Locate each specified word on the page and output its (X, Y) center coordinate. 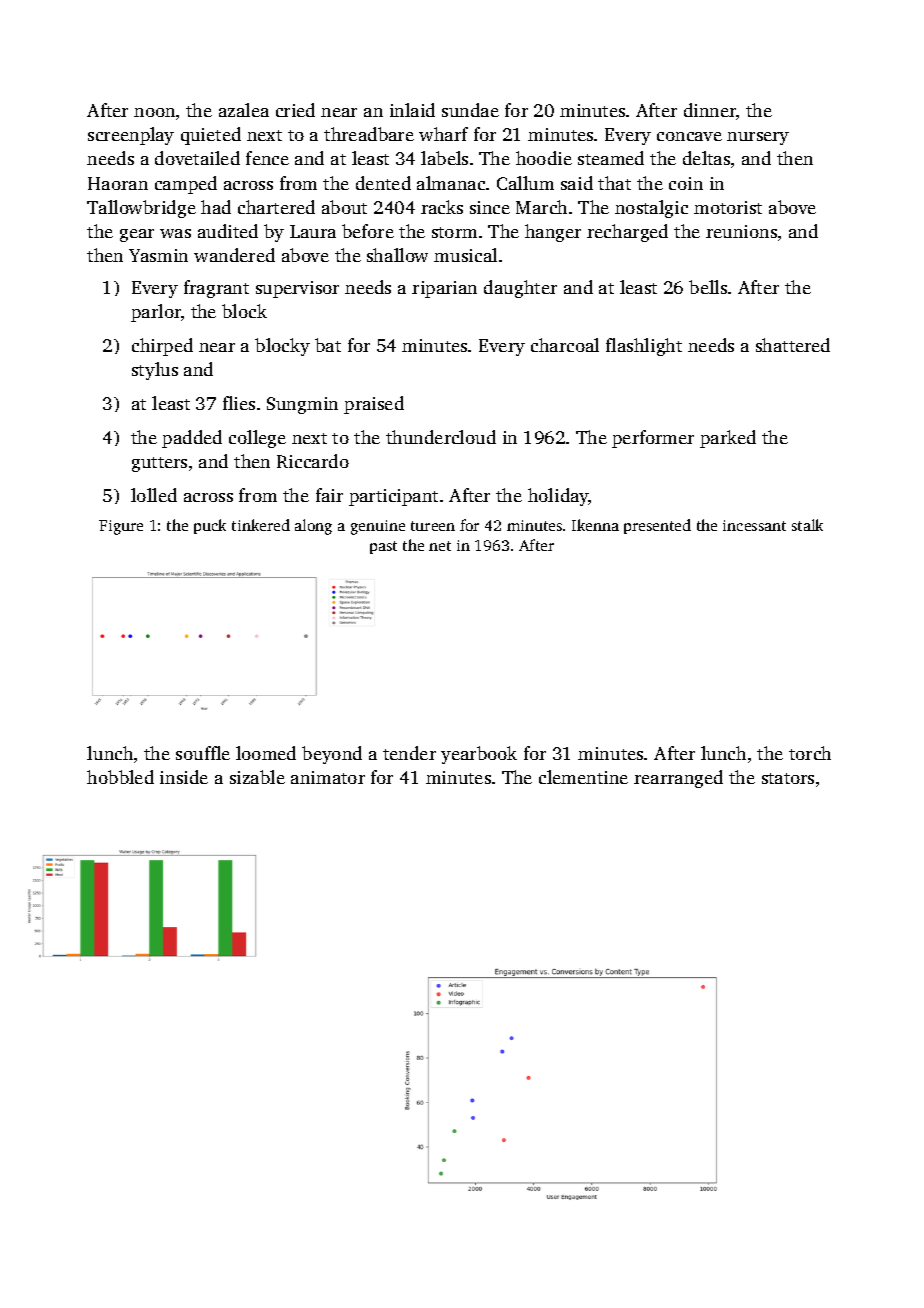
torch (810, 753)
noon (154, 112)
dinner (710, 110)
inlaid (412, 110)
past (383, 547)
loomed (266, 753)
